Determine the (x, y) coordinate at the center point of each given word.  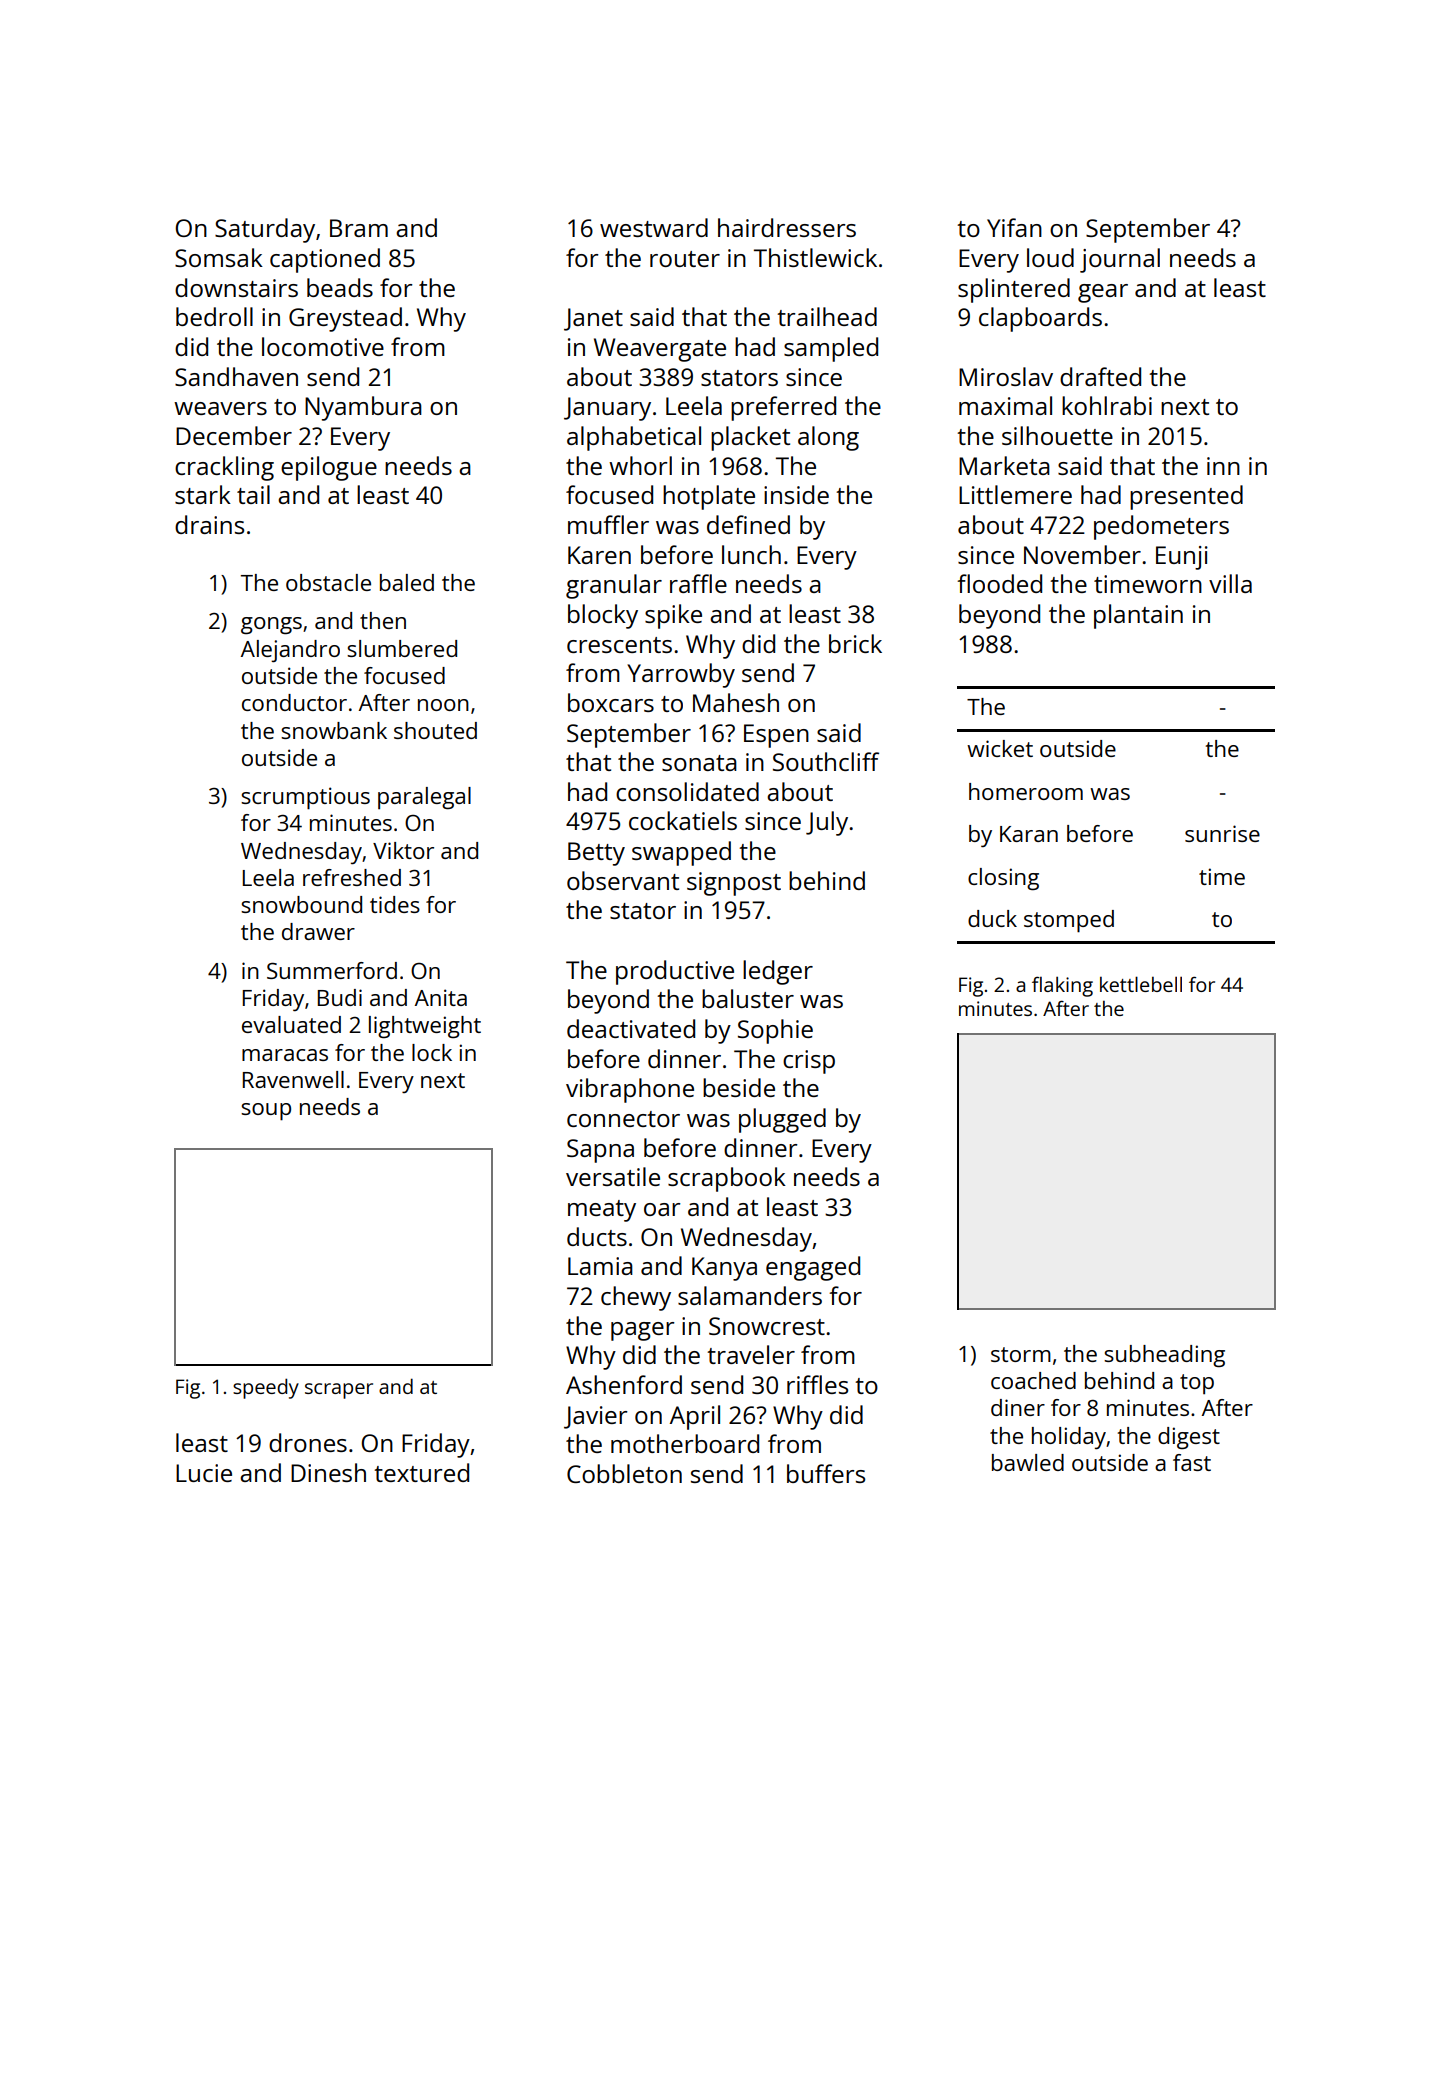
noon (443, 705)
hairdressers (787, 227)
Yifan (1014, 227)
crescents (619, 645)
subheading (1164, 1356)
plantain (1138, 616)
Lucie (204, 1473)
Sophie (775, 1031)
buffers (826, 1473)
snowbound (301, 904)
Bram (359, 228)
